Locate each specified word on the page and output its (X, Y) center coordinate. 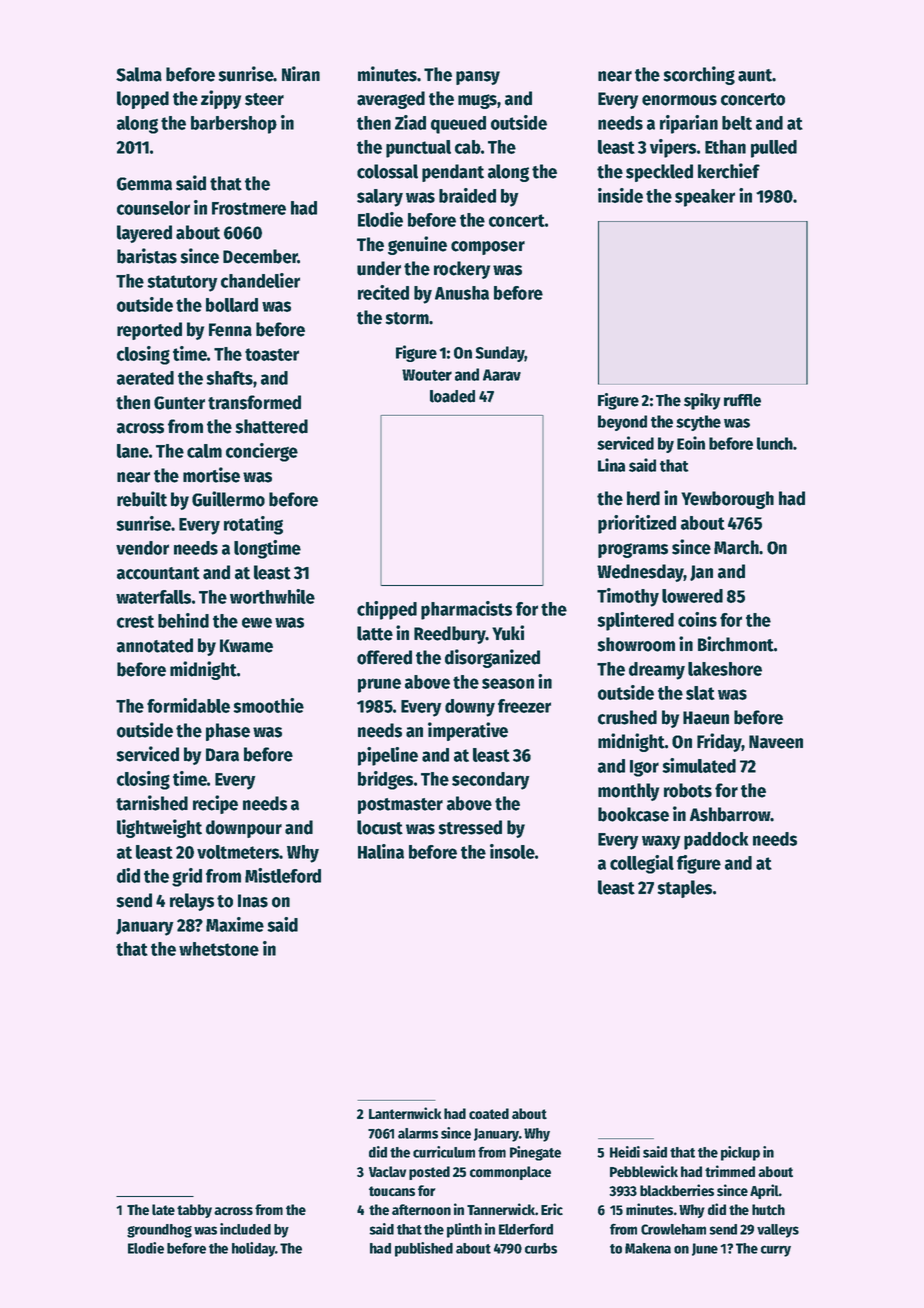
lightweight (159, 828)
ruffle (742, 400)
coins (697, 619)
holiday (253, 1249)
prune (379, 685)
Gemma (144, 184)
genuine (417, 245)
